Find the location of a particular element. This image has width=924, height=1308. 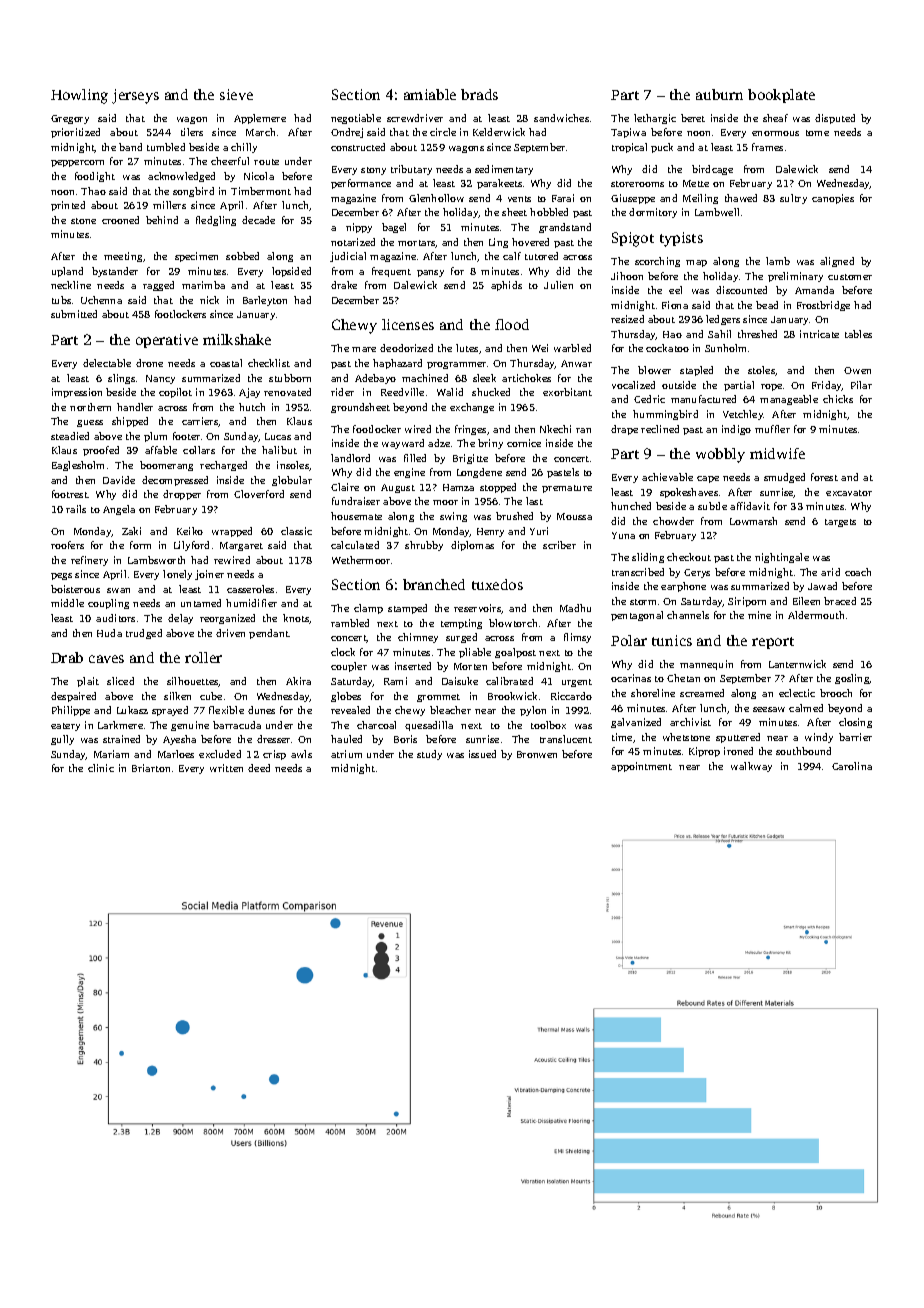

checkout is located at coordinates (689, 557).
